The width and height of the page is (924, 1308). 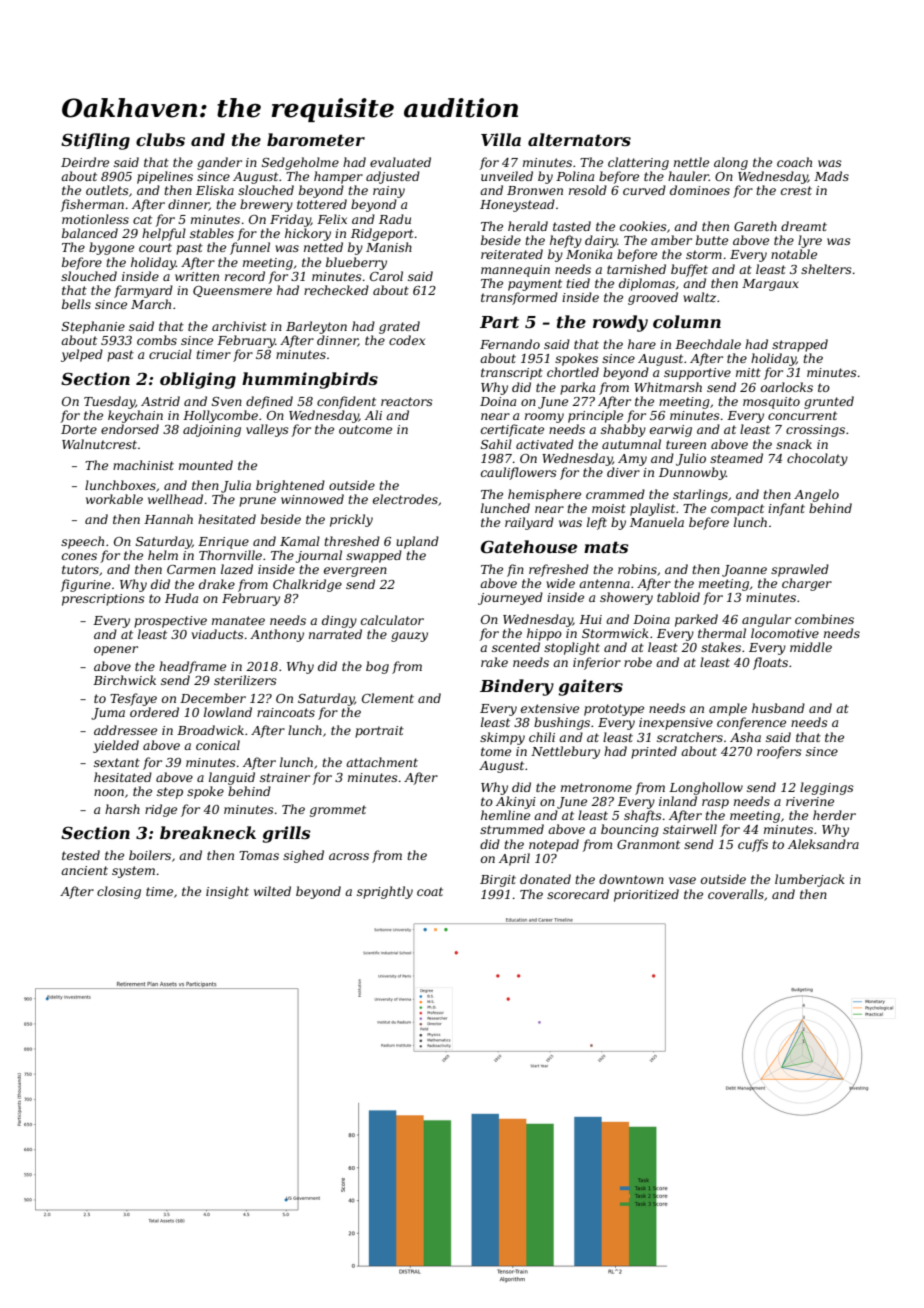 What do you see at coordinates (119, 892) in the page?
I see `closing` at bounding box center [119, 892].
